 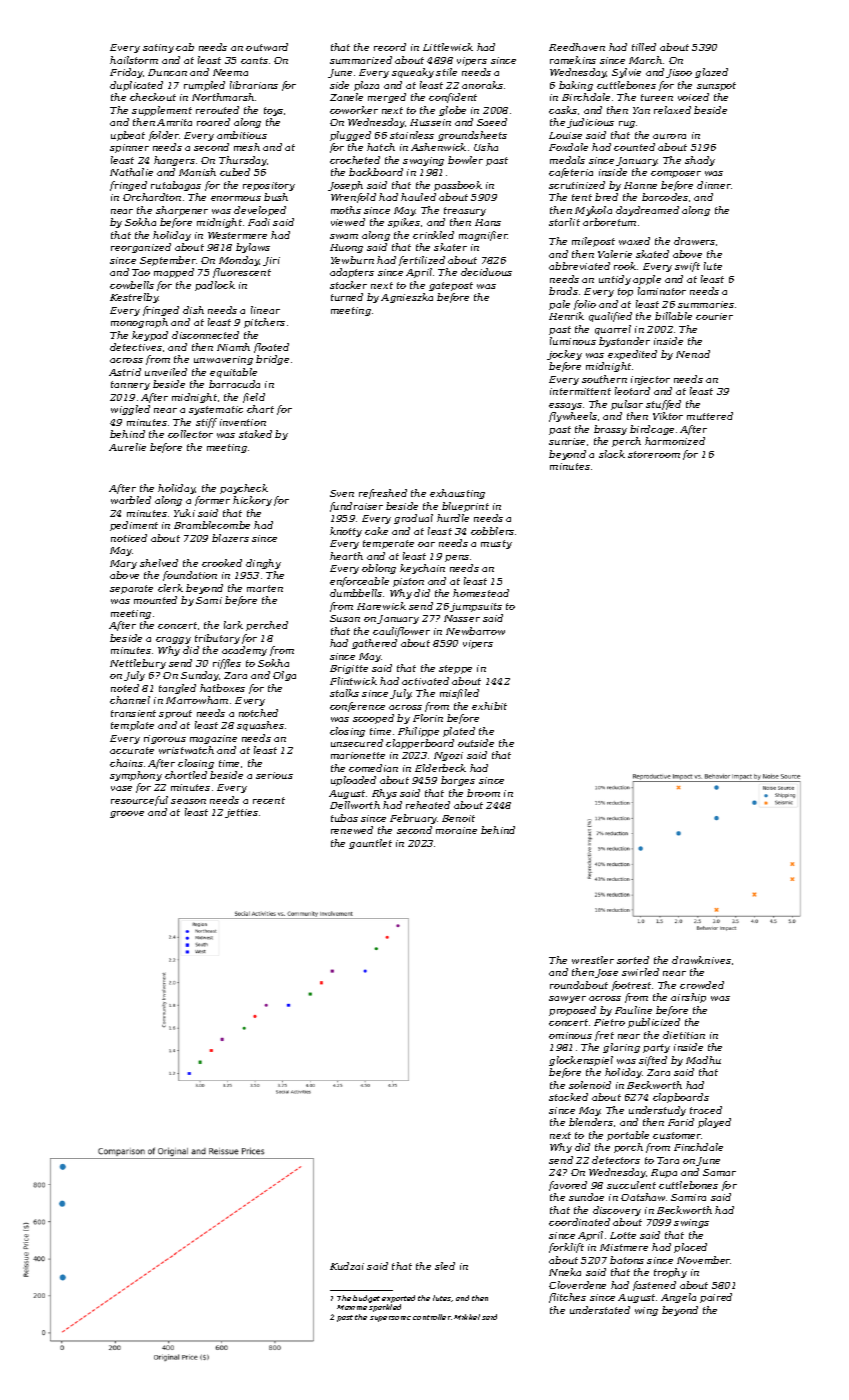 I want to click on hickory, so click(x=252, y=501).
